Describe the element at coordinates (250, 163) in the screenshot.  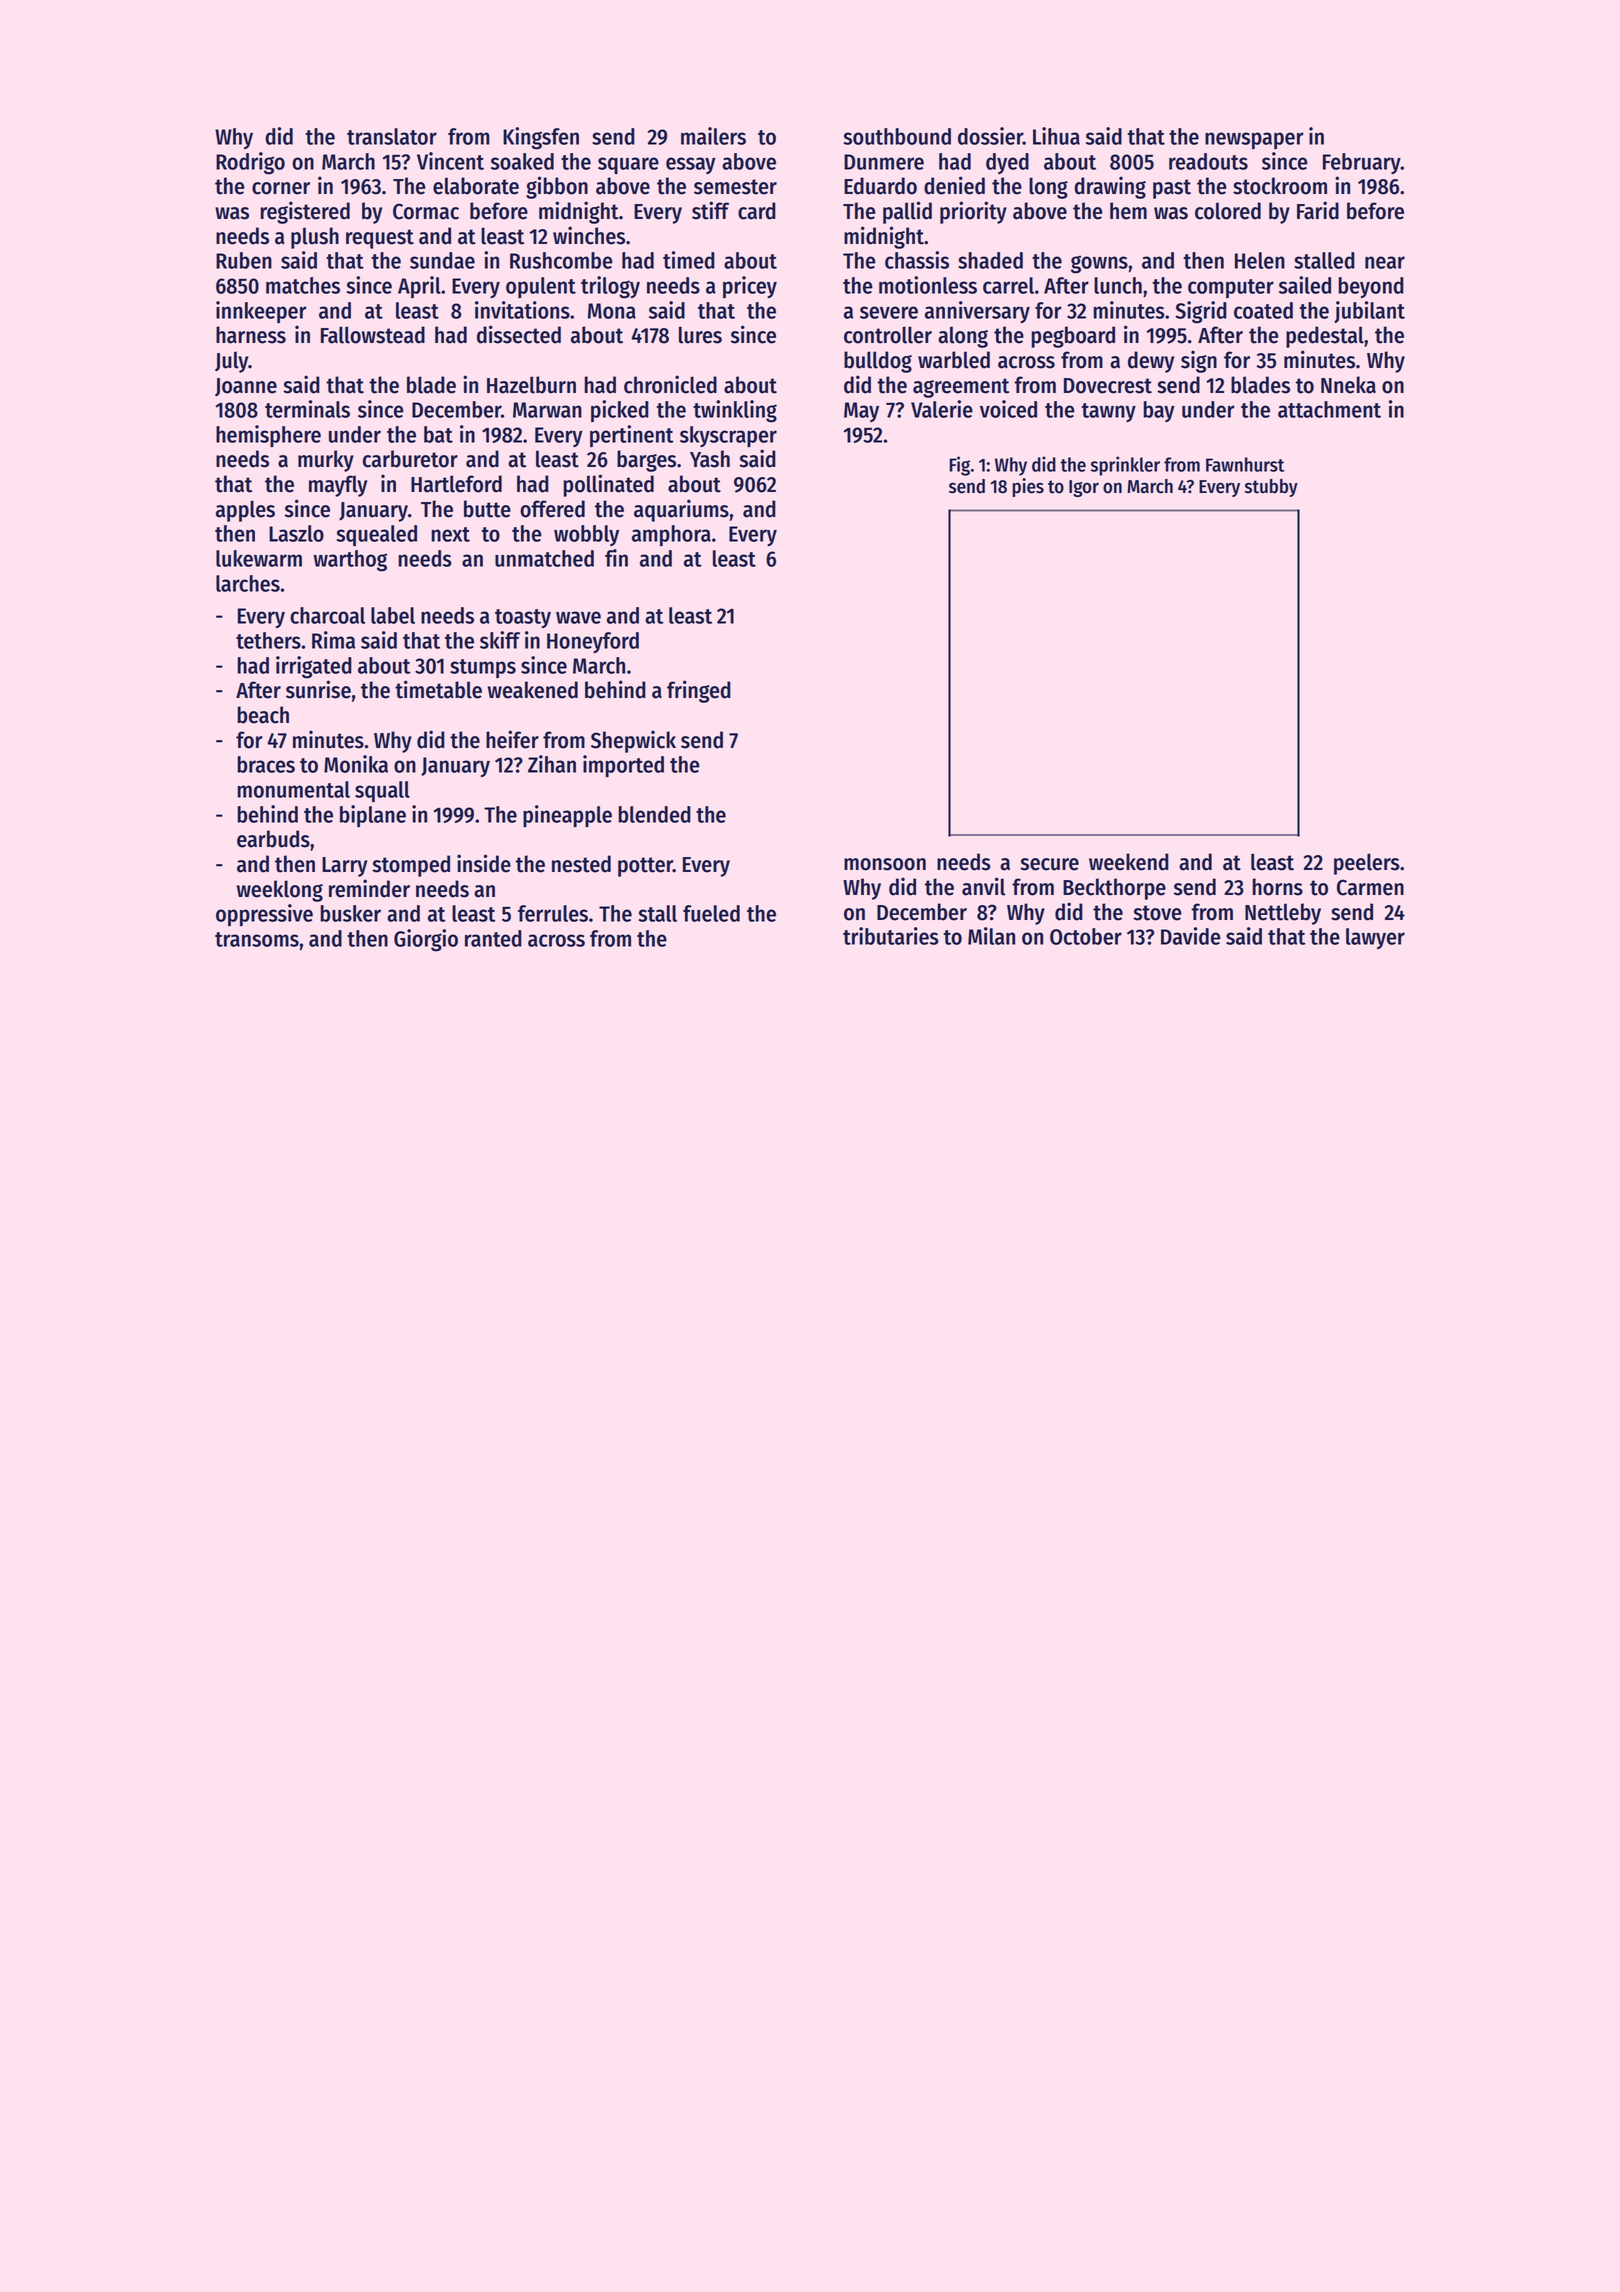
I see `Rodrigo` at that location.
